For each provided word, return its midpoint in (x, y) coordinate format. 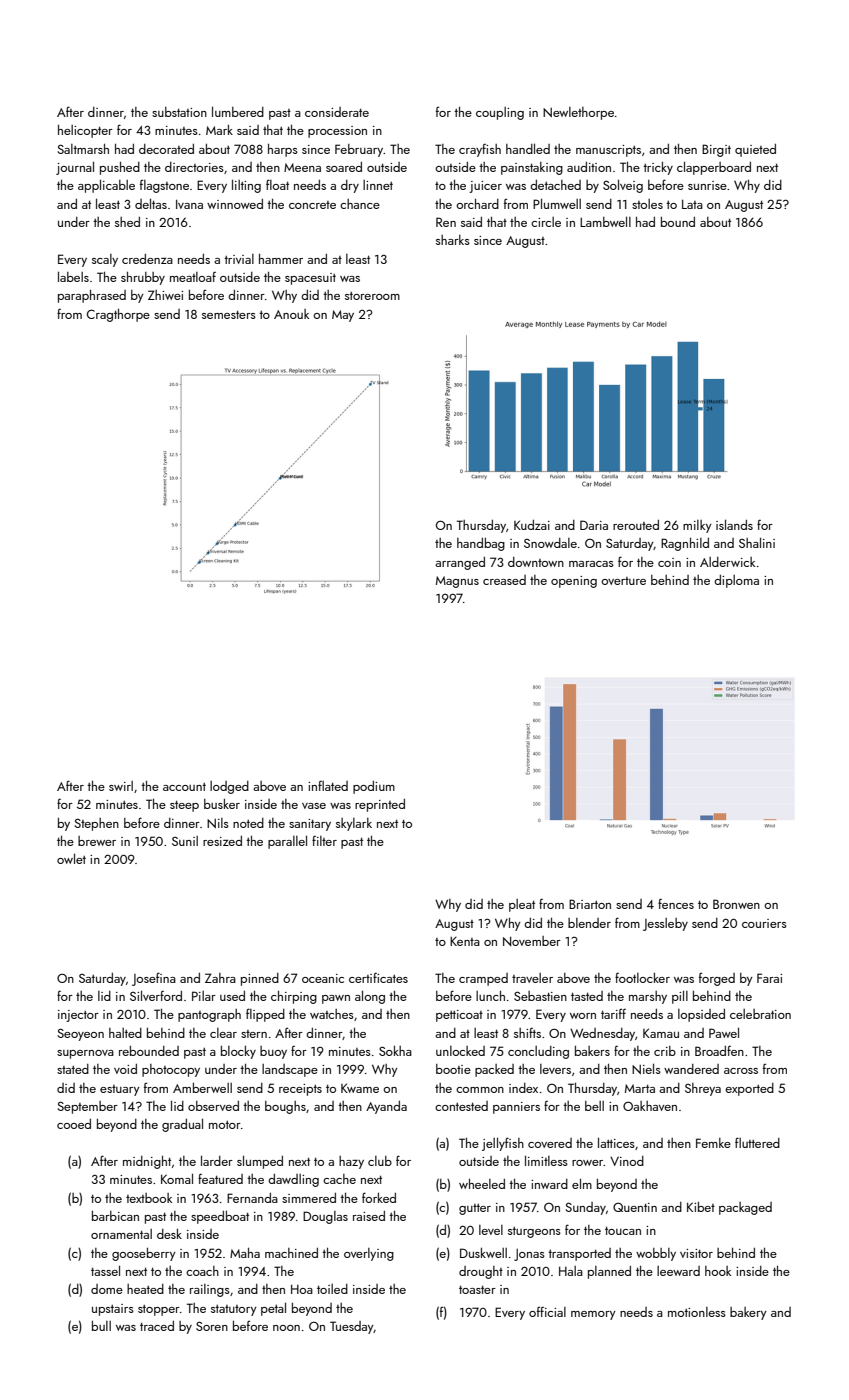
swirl (121, 786)
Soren (212, 1326)
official (547, 1311)
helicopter (85, 131)
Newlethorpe (578, 113)
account (184, 787)
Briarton (590, 904)
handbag (481, 544)
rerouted (636, 525)
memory (593, 1315)
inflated (328, 785)
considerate (337, 112)
